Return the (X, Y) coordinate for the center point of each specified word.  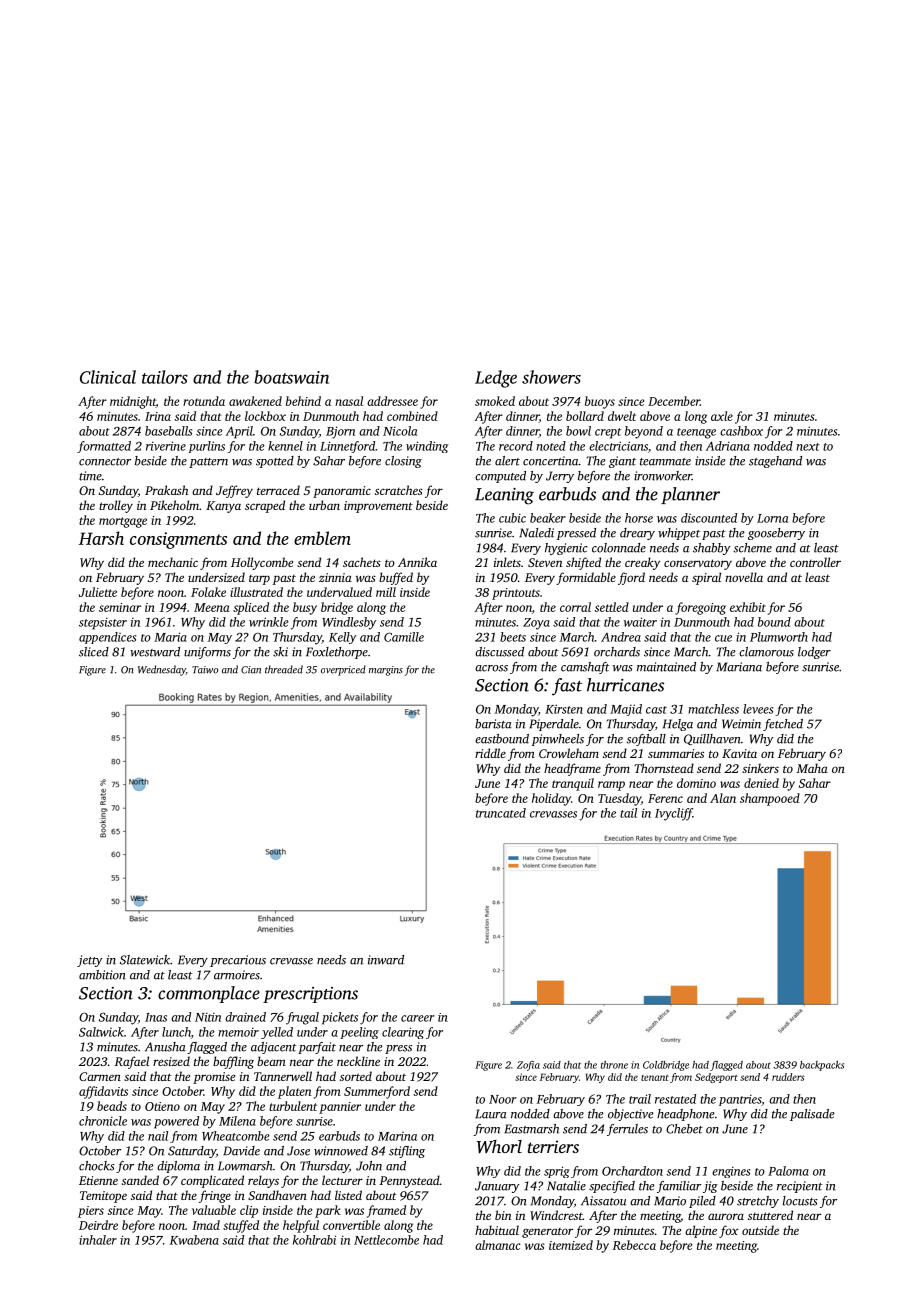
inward (386, 960)
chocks (97, 1166)
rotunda (204, 401)
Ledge (496, 379)
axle (722, 416)
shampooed (770, 799)
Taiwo (205, 670)
